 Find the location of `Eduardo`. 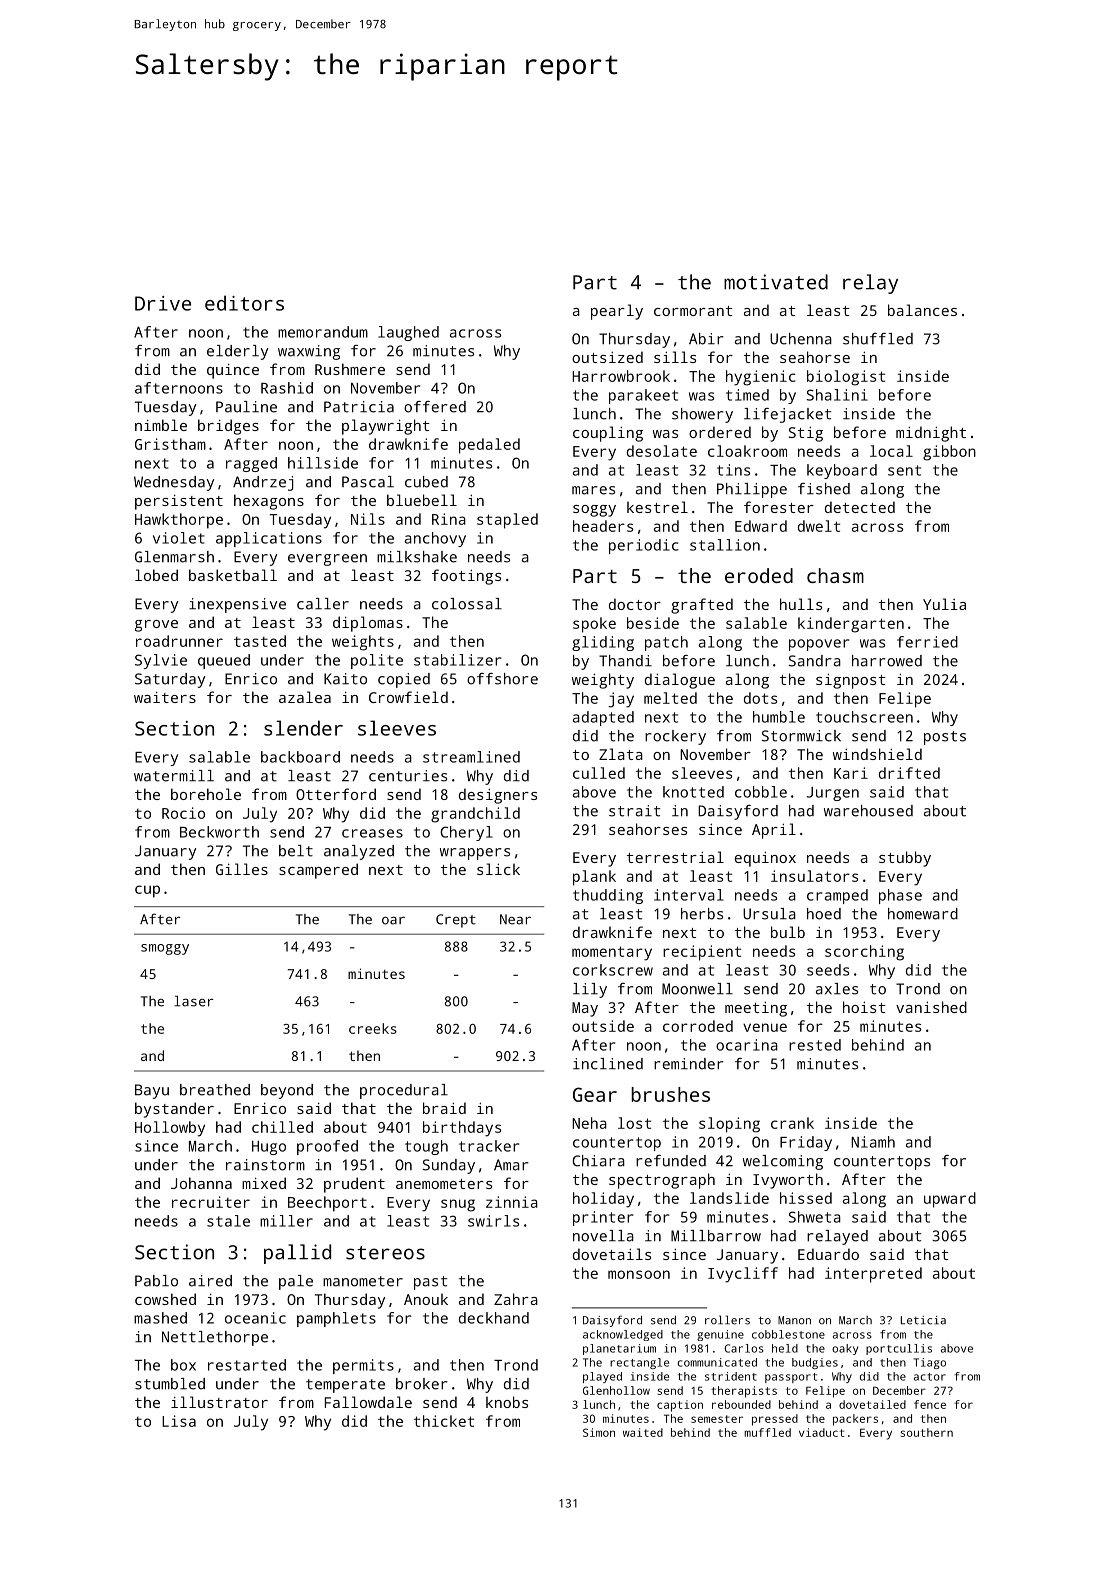

Eduardo is located at coordinates (828, 1254).
